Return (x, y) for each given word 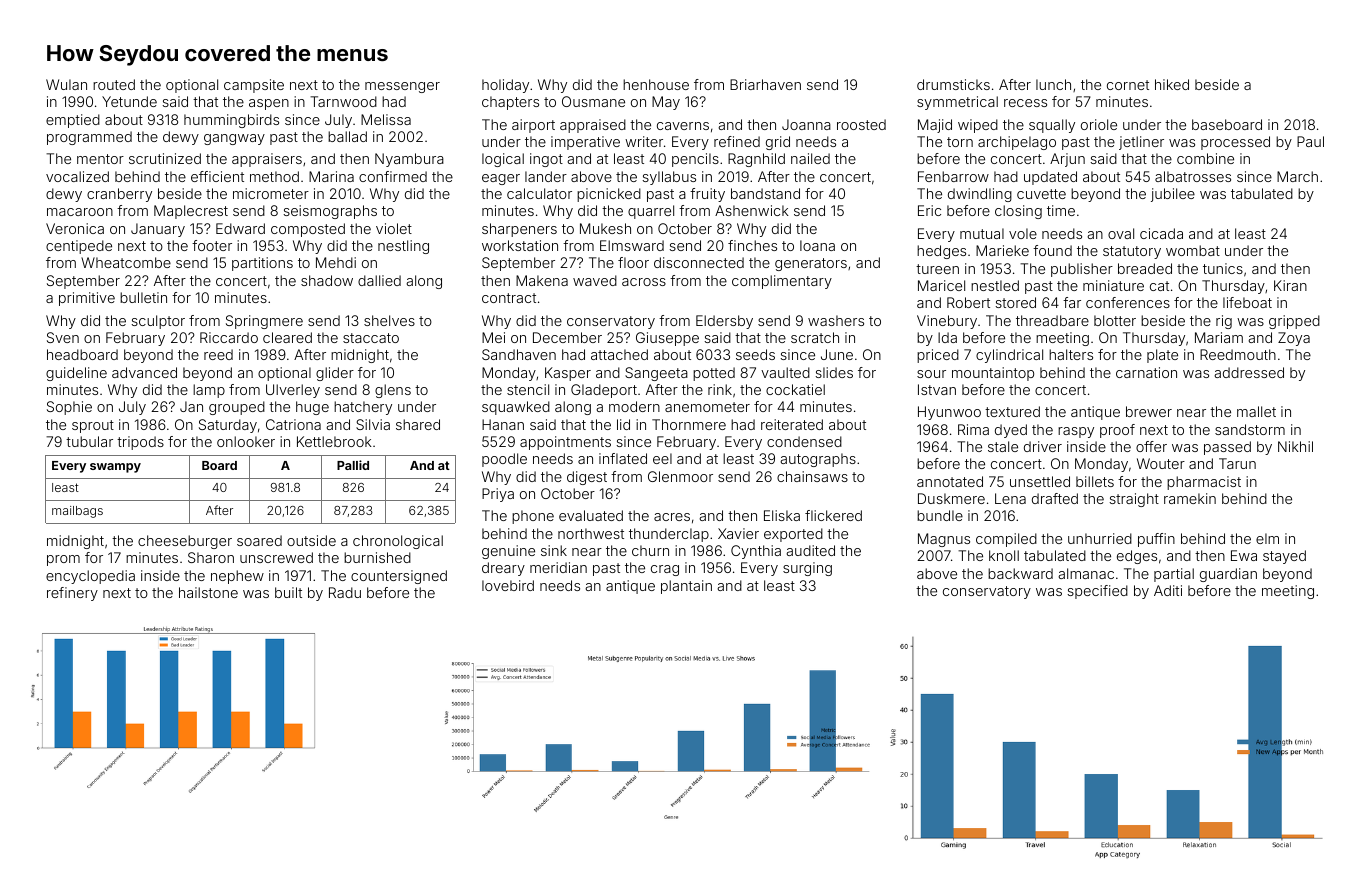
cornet (1128, 85)
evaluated (591, 515)
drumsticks (953, 84)
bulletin (143, 297)
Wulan (66, 84)
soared (259, 540)
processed (1235, 143)
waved (595, 280)
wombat (1193, 250)
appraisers (267, 160)
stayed (1284, 557)
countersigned (399, 577)
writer (644, 141)
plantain (686, 587)
